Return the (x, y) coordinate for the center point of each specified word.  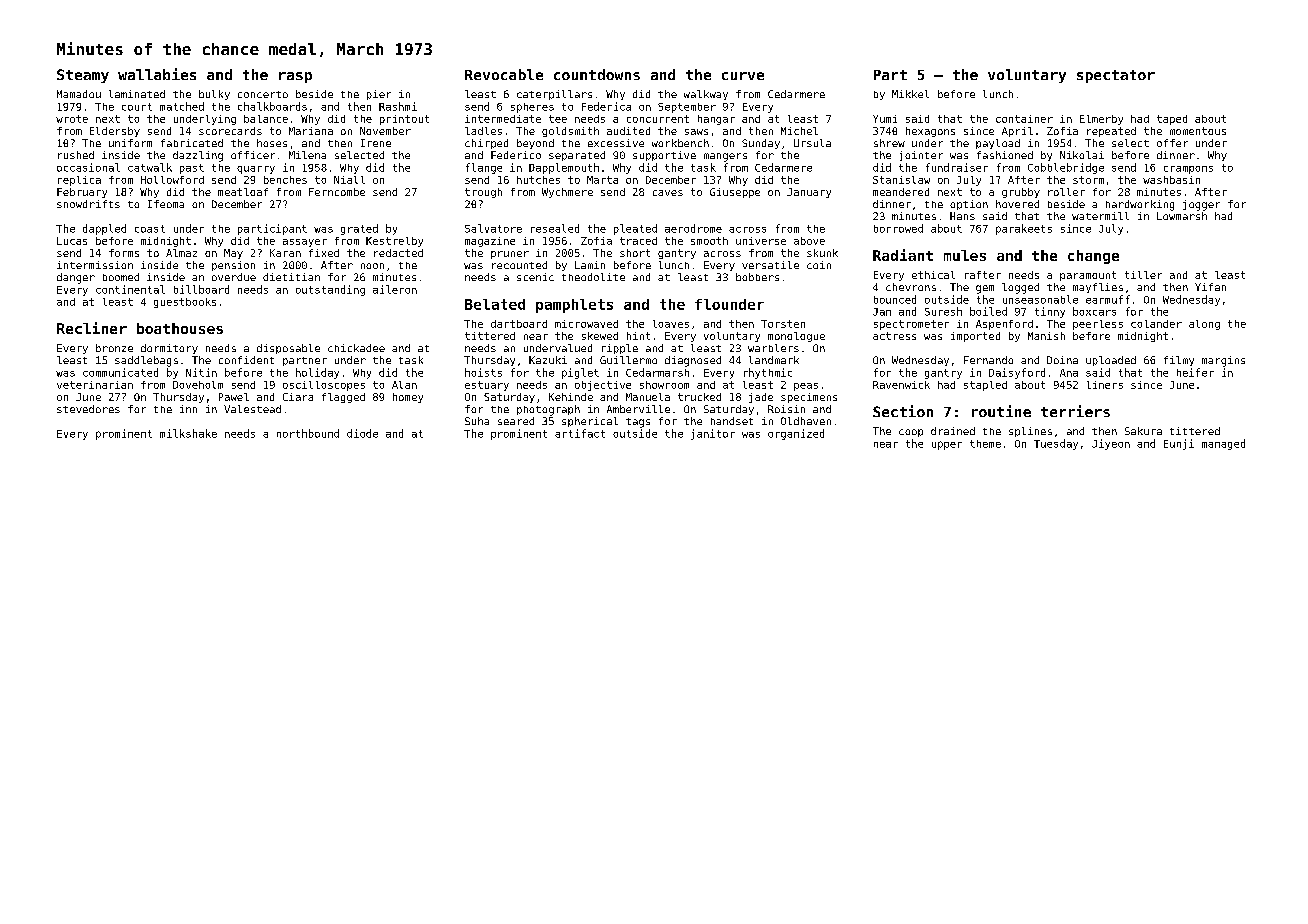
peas (806, 387)
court (137, 107)
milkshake (188, 433)
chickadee (356, 348)
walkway (706, 95)
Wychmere (567, 193)
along (1204, 325)
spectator (1116, 76)
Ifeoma (166, 204)
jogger (1201, 205)
